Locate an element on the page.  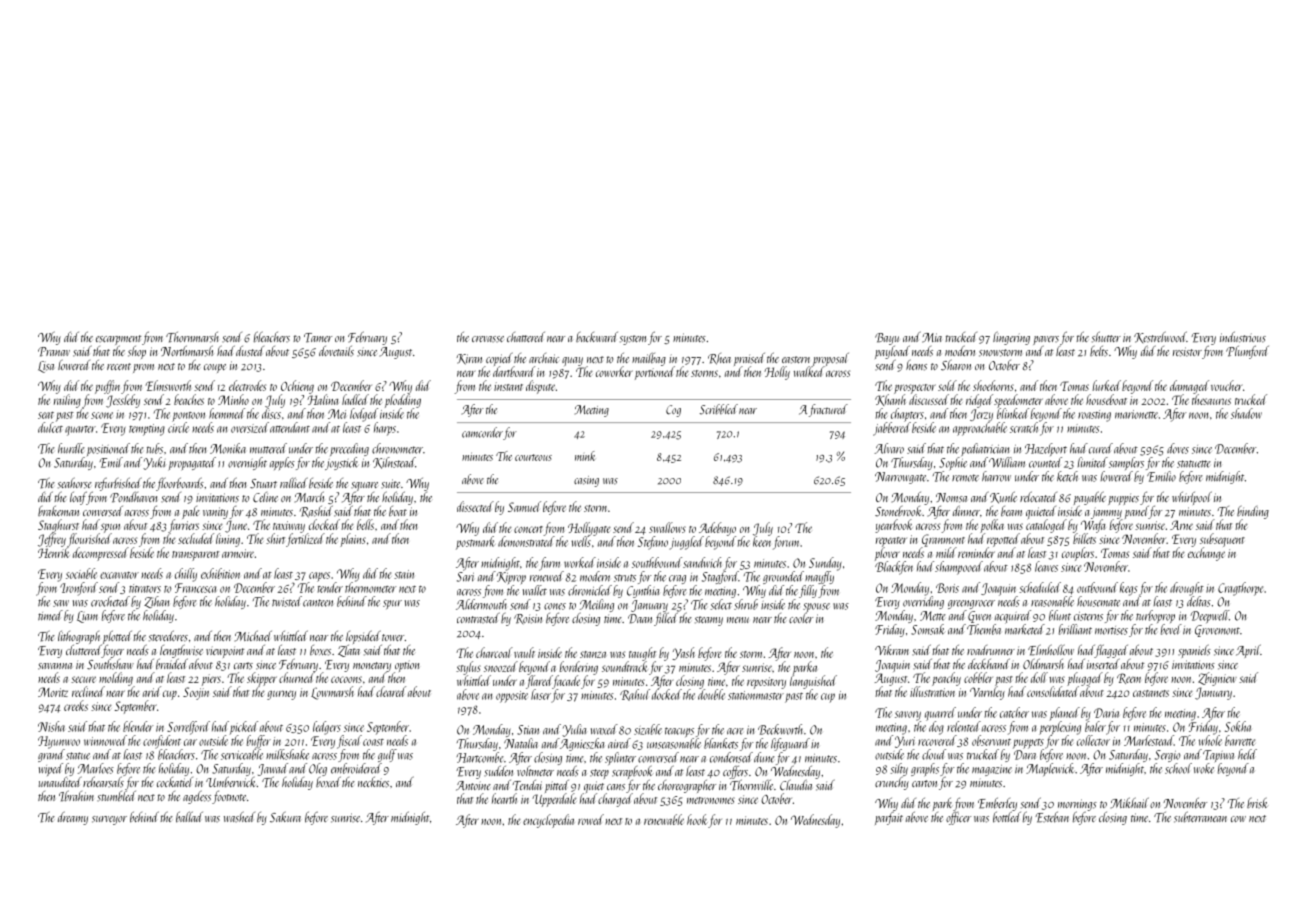
billets is located at coordinates (1084, 538).
